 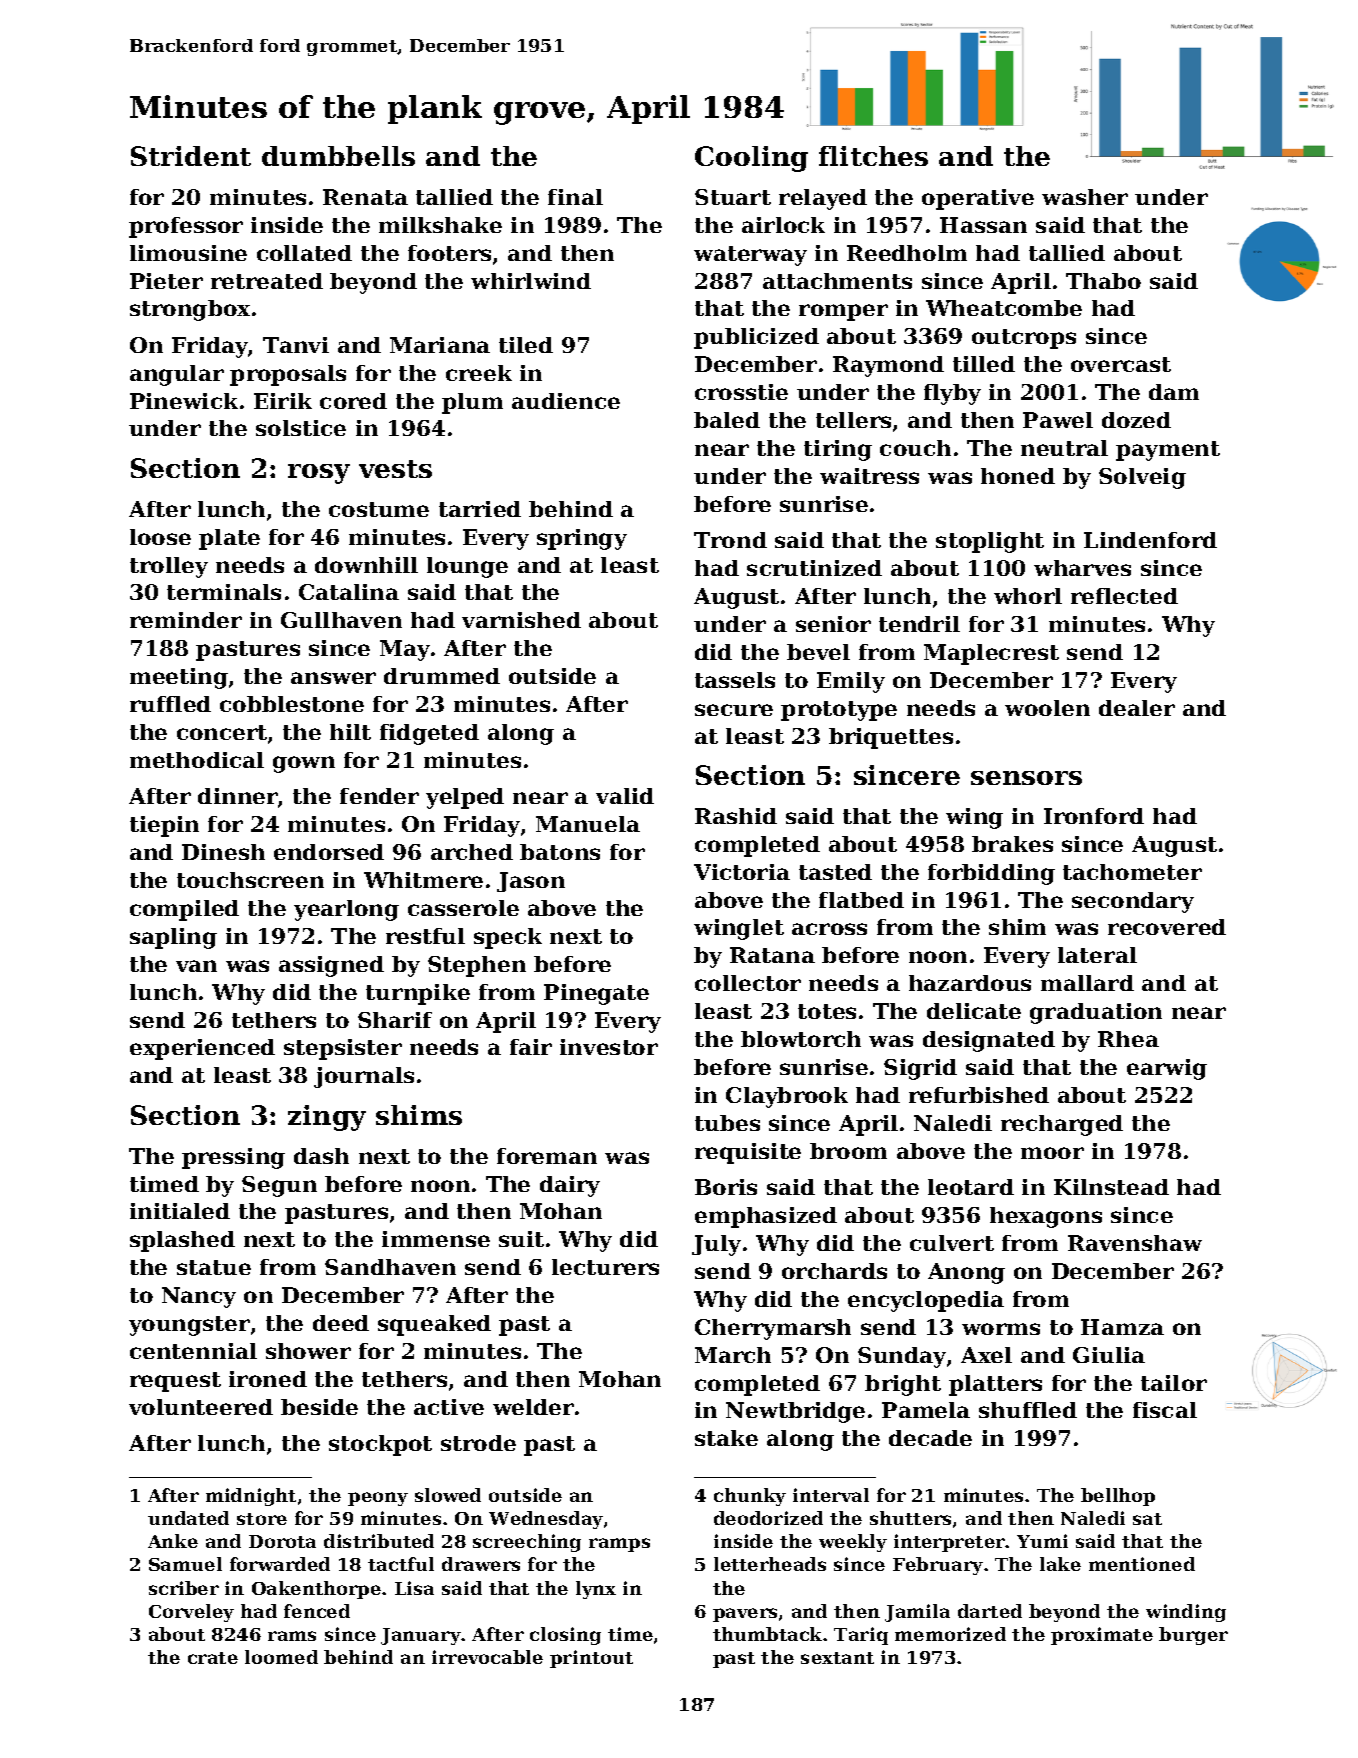 I want to click on loomed, so click(x=281, y=1657).
